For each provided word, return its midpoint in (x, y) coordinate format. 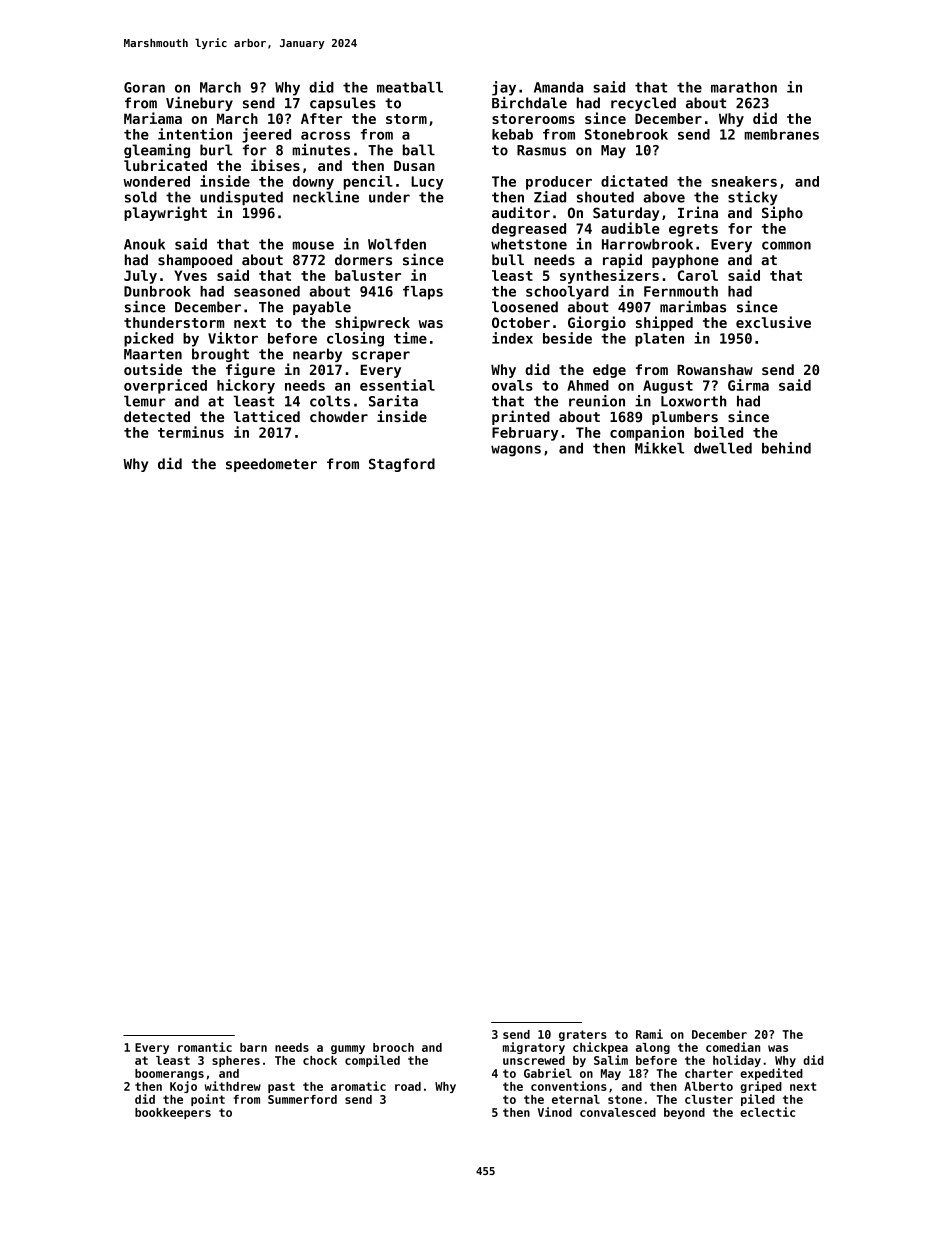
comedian (733, 1047)
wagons (516, 451)
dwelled (723, 448)
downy (313, 183)
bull (508, 260)
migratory (534, 1048)
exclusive (773, 322)
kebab (512, 134)
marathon (744, 87)
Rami (649, 1034)
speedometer (271, 465)
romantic (205, 1047)
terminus (191, 432)
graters (583, 1035)
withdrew (233, 1086)
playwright (165, 213)
